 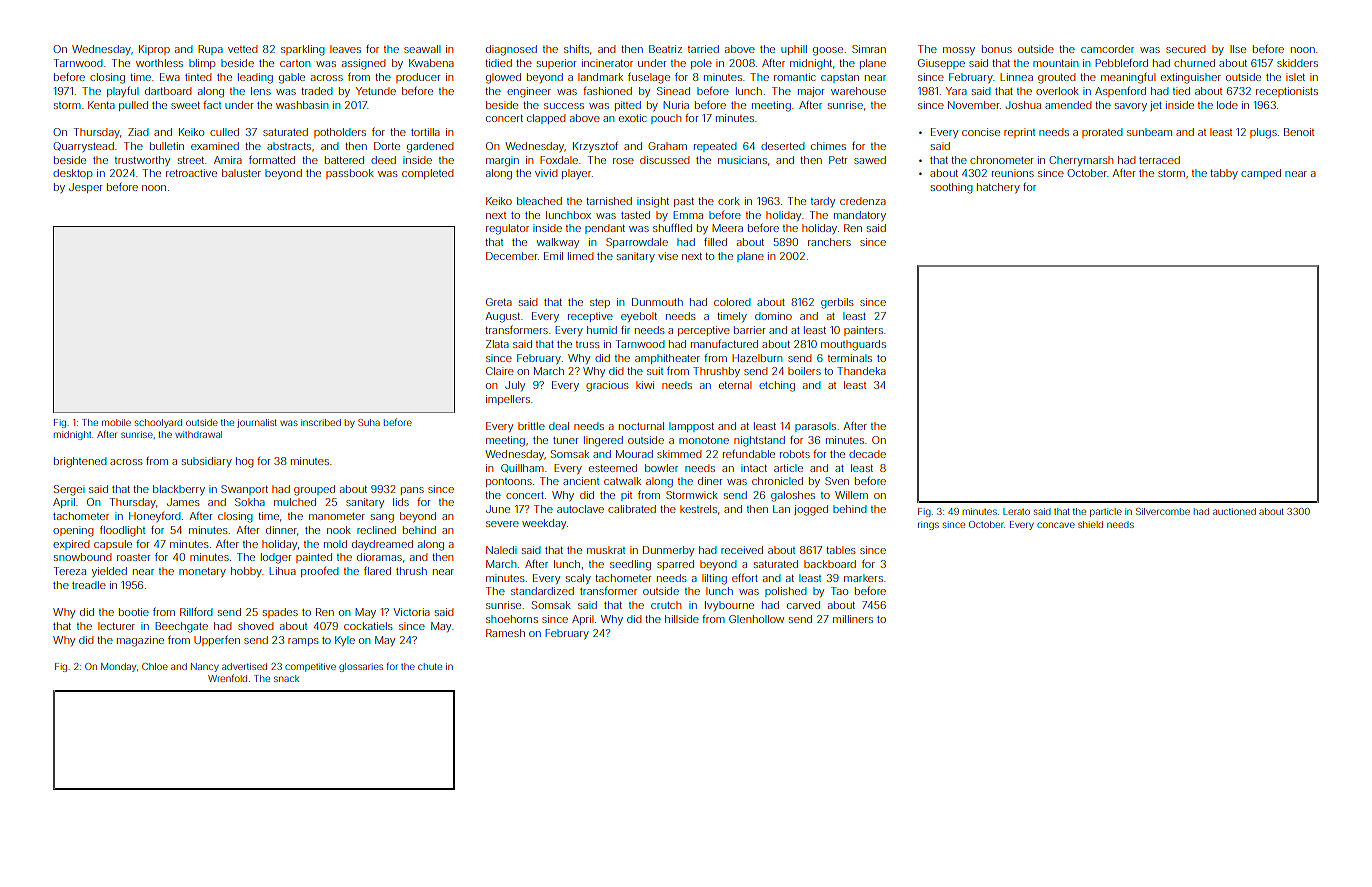 What do you see at coordinates (337, 516) in the image?
I see `manometer` at bounding box center [337, 516].
